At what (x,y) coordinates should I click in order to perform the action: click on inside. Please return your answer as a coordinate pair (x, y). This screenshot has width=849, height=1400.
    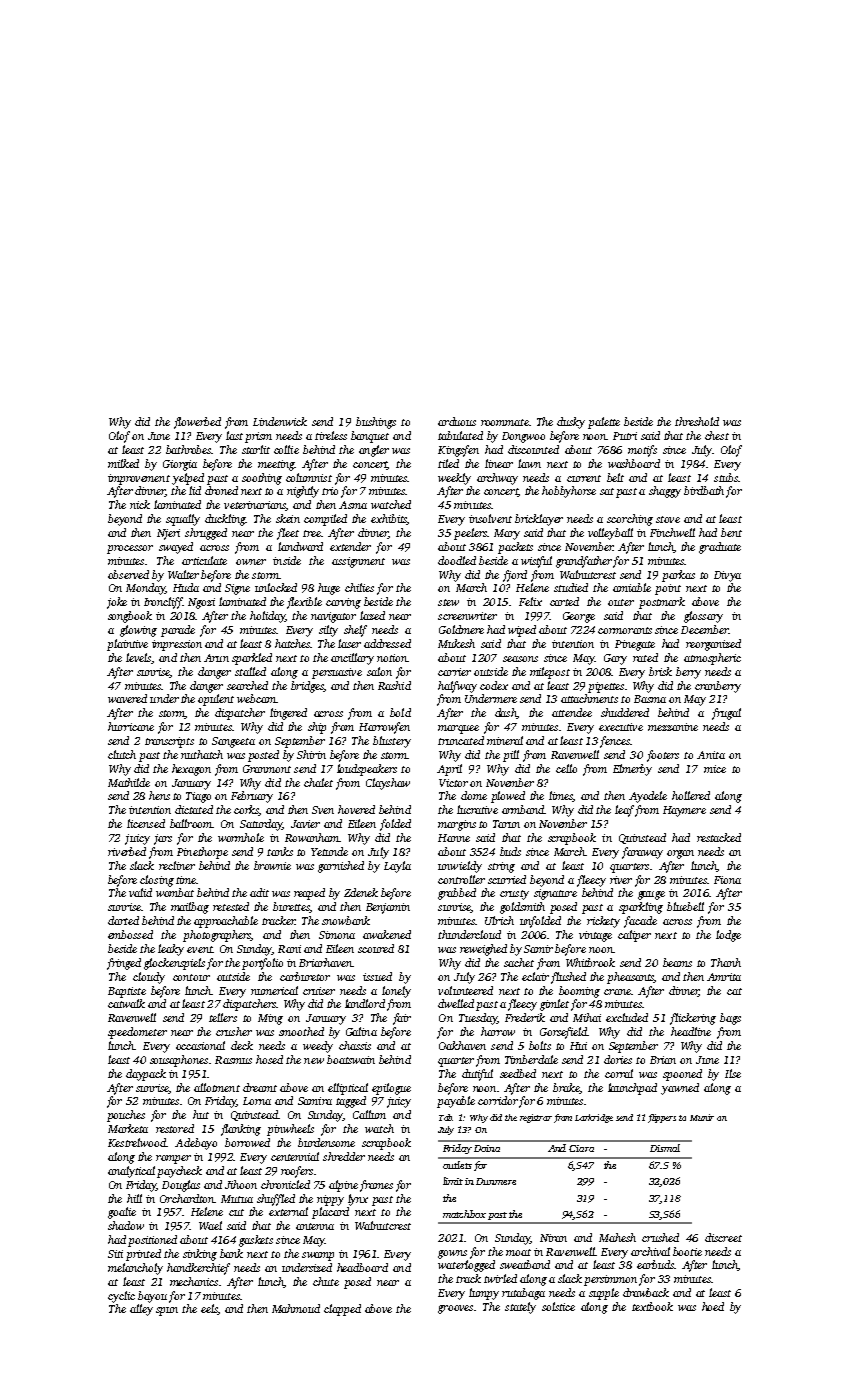
    Looking at the image, I should click on (287, 560).
